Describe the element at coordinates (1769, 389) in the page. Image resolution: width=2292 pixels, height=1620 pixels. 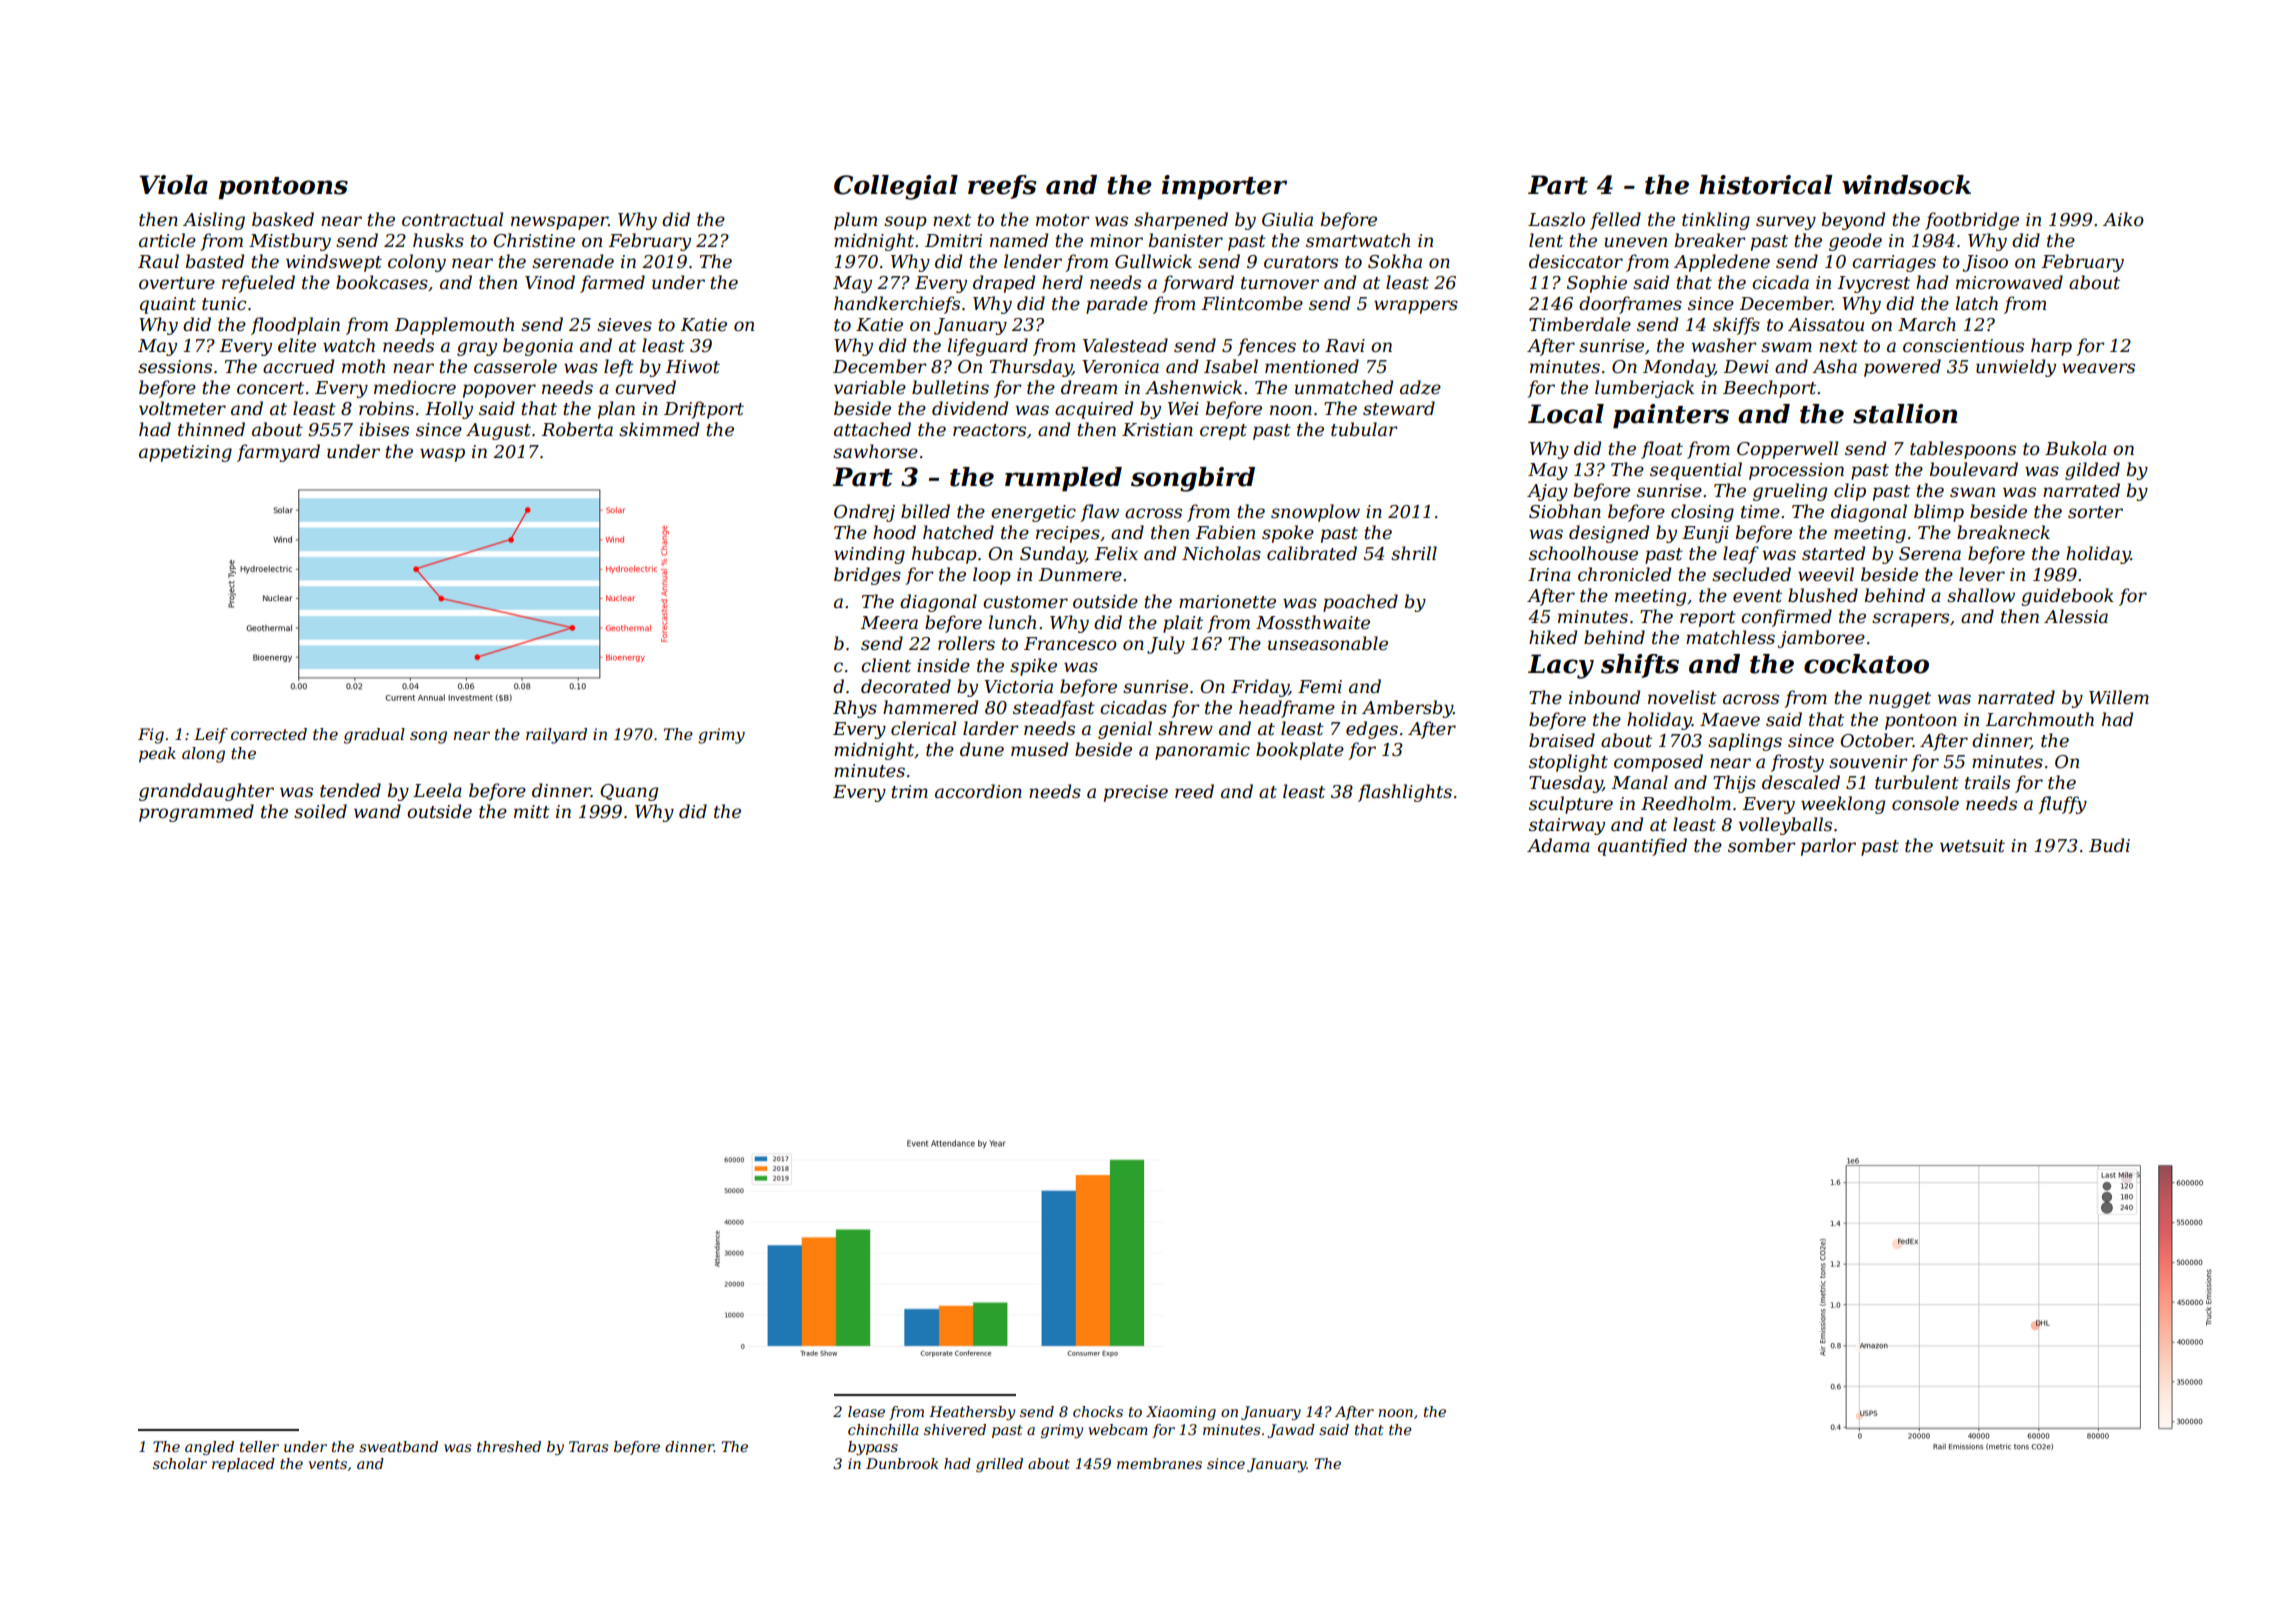
I see `Beechport` at that location.
